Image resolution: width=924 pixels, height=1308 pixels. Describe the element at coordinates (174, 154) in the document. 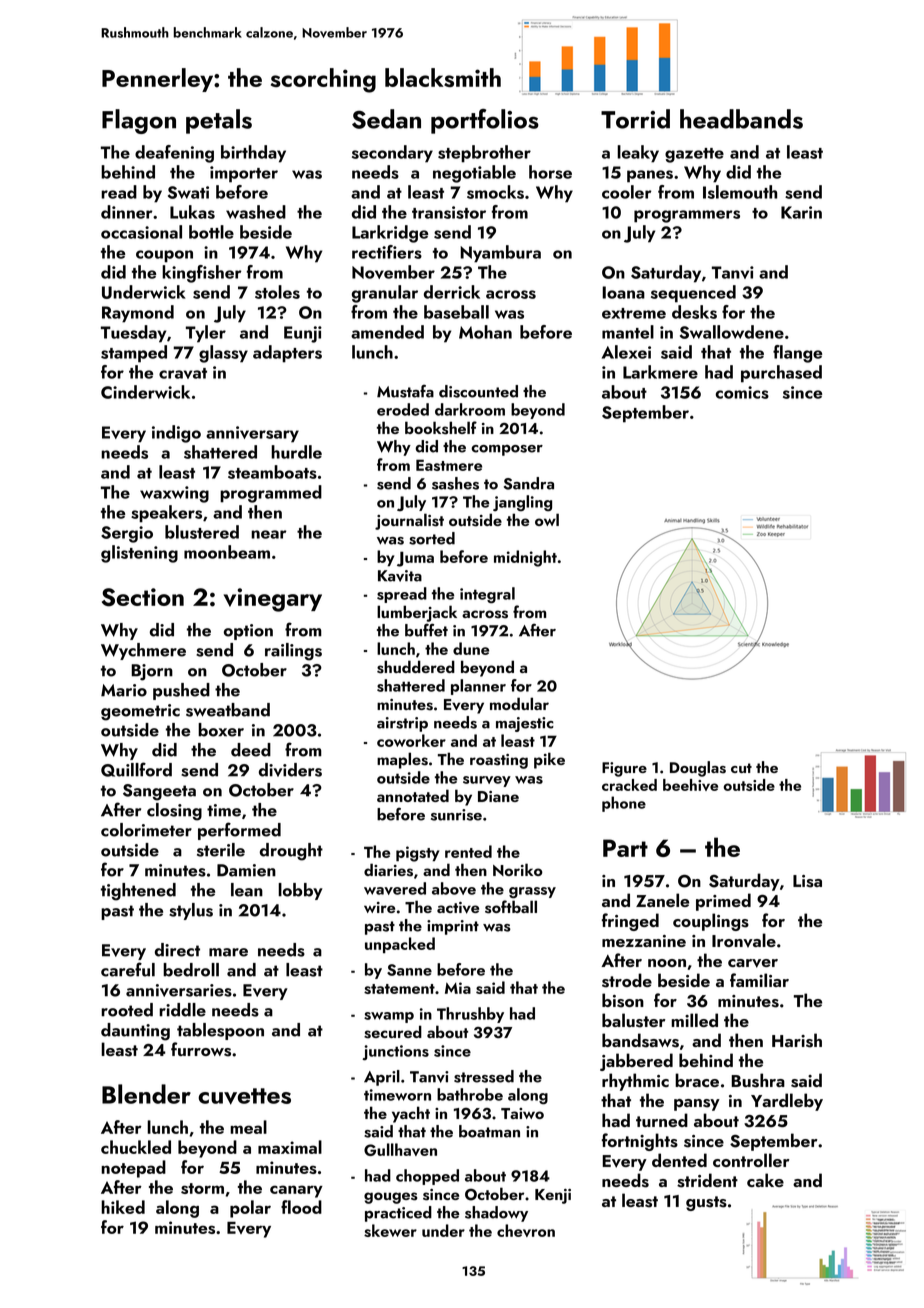

I see `deafening` at that location.
